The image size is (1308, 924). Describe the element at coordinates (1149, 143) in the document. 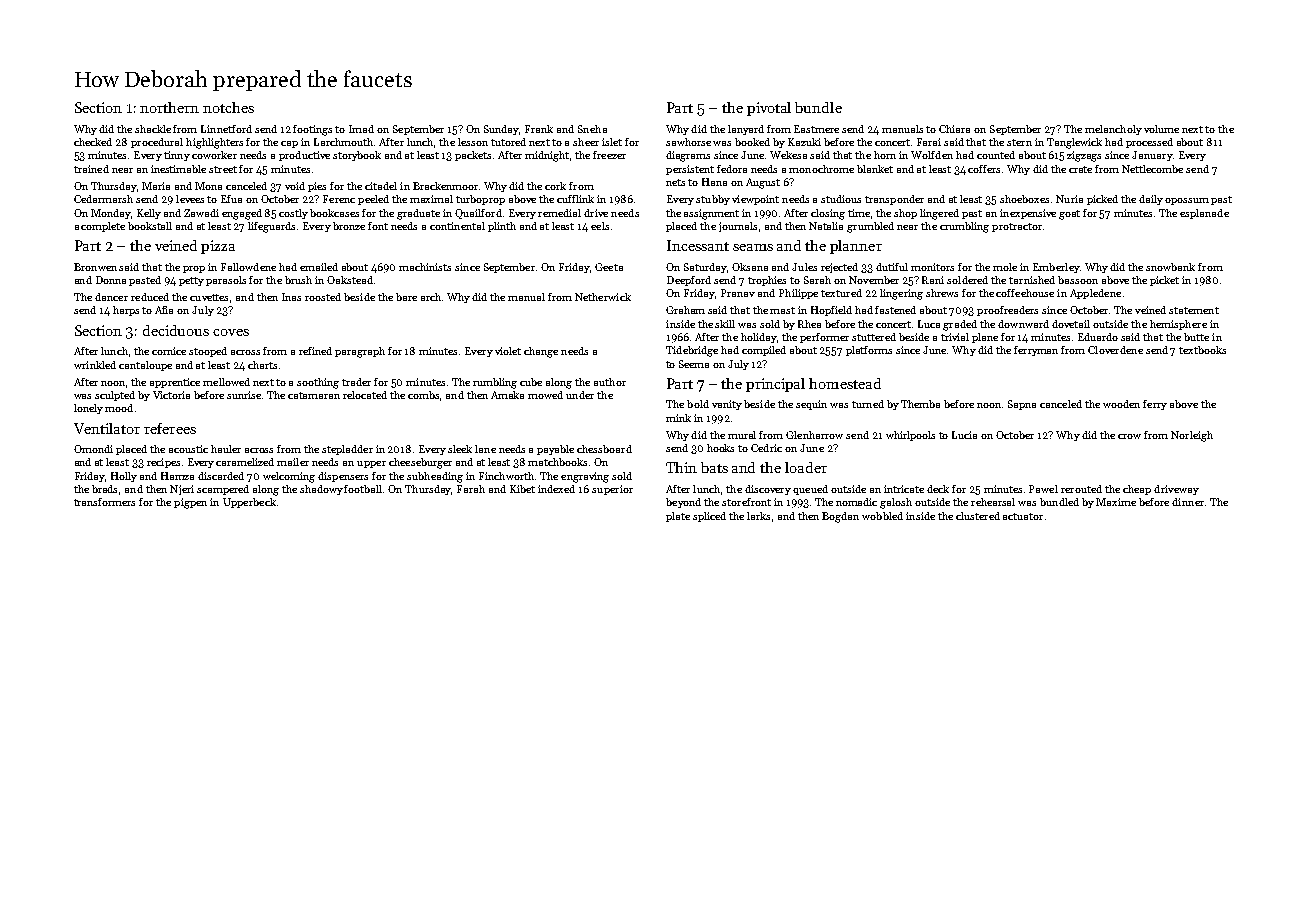

I see `processed` at that location.
